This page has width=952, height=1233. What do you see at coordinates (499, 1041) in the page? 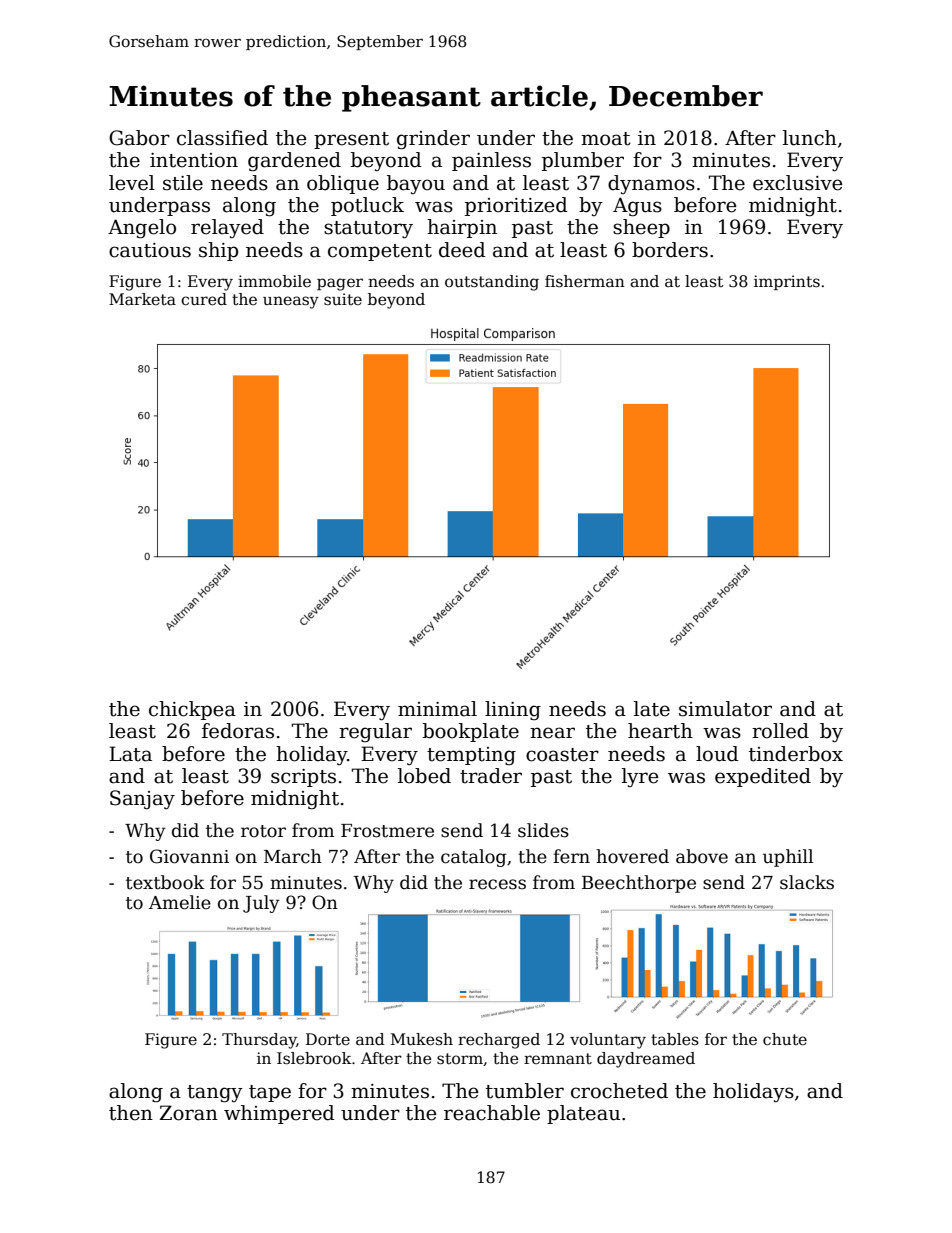
I see `recharged` at bounding box center [499, 1041].
